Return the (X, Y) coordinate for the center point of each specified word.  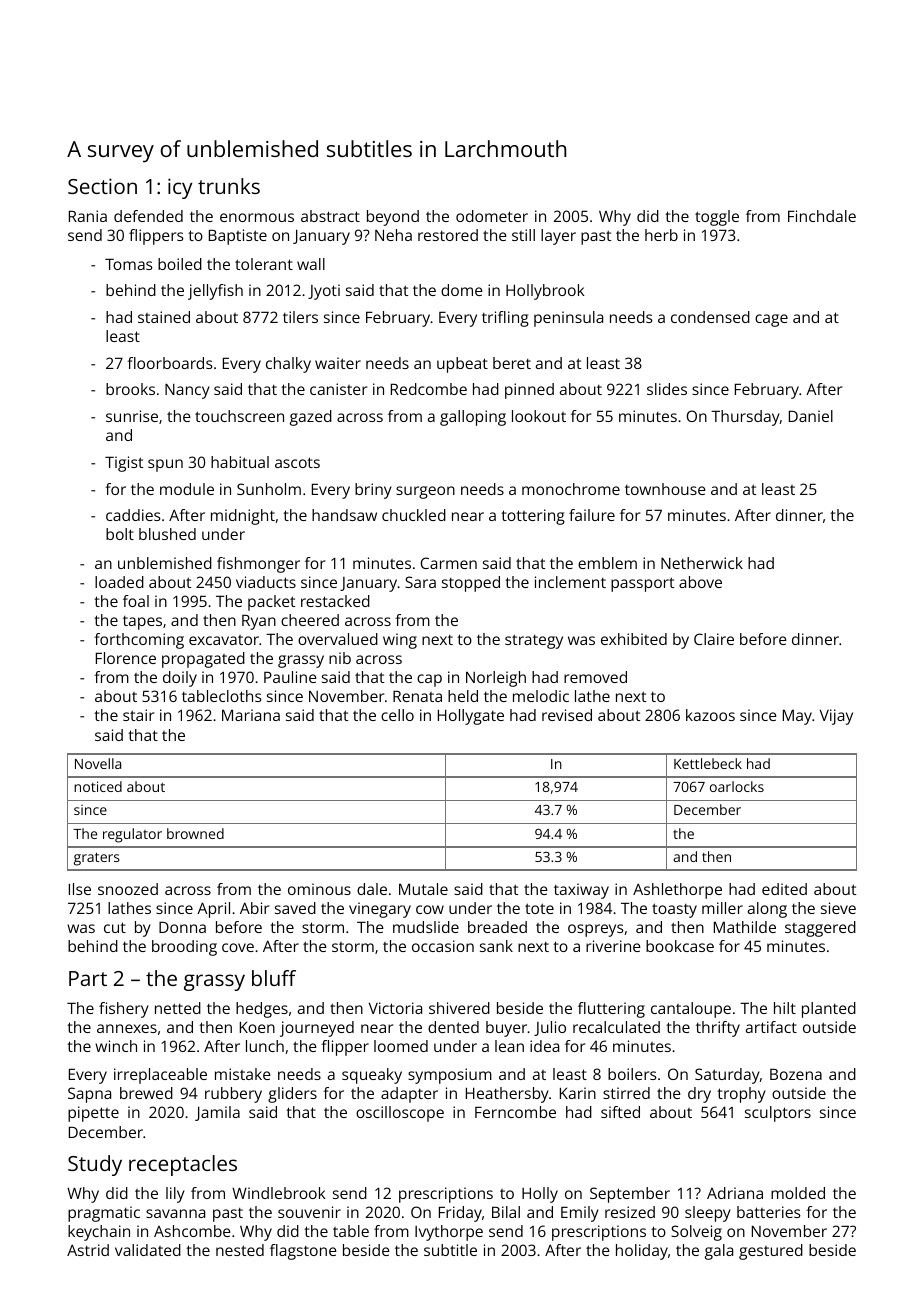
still (523, 235)
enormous (257, 217)
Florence (126, 658)
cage (771, 320)
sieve (838, 908)
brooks (130, 389)
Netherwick (702, 563)
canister (338, 389)
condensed (710, 317)
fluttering (611, 1010)
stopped (471, 584)
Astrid (88, 1250)
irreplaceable (160, 1076)
